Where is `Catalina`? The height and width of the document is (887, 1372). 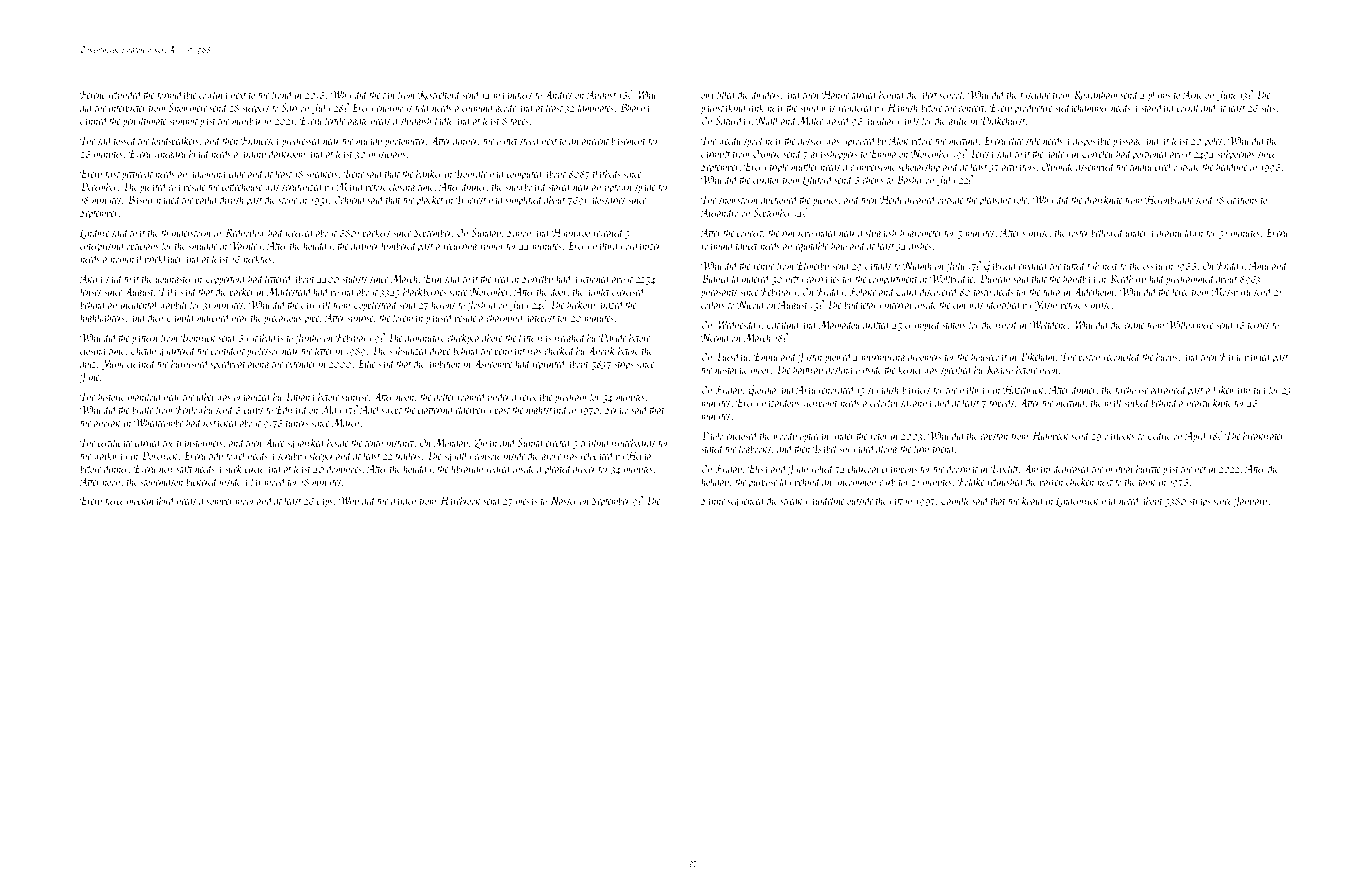 Catalina is located at coordinates (782, 324).
